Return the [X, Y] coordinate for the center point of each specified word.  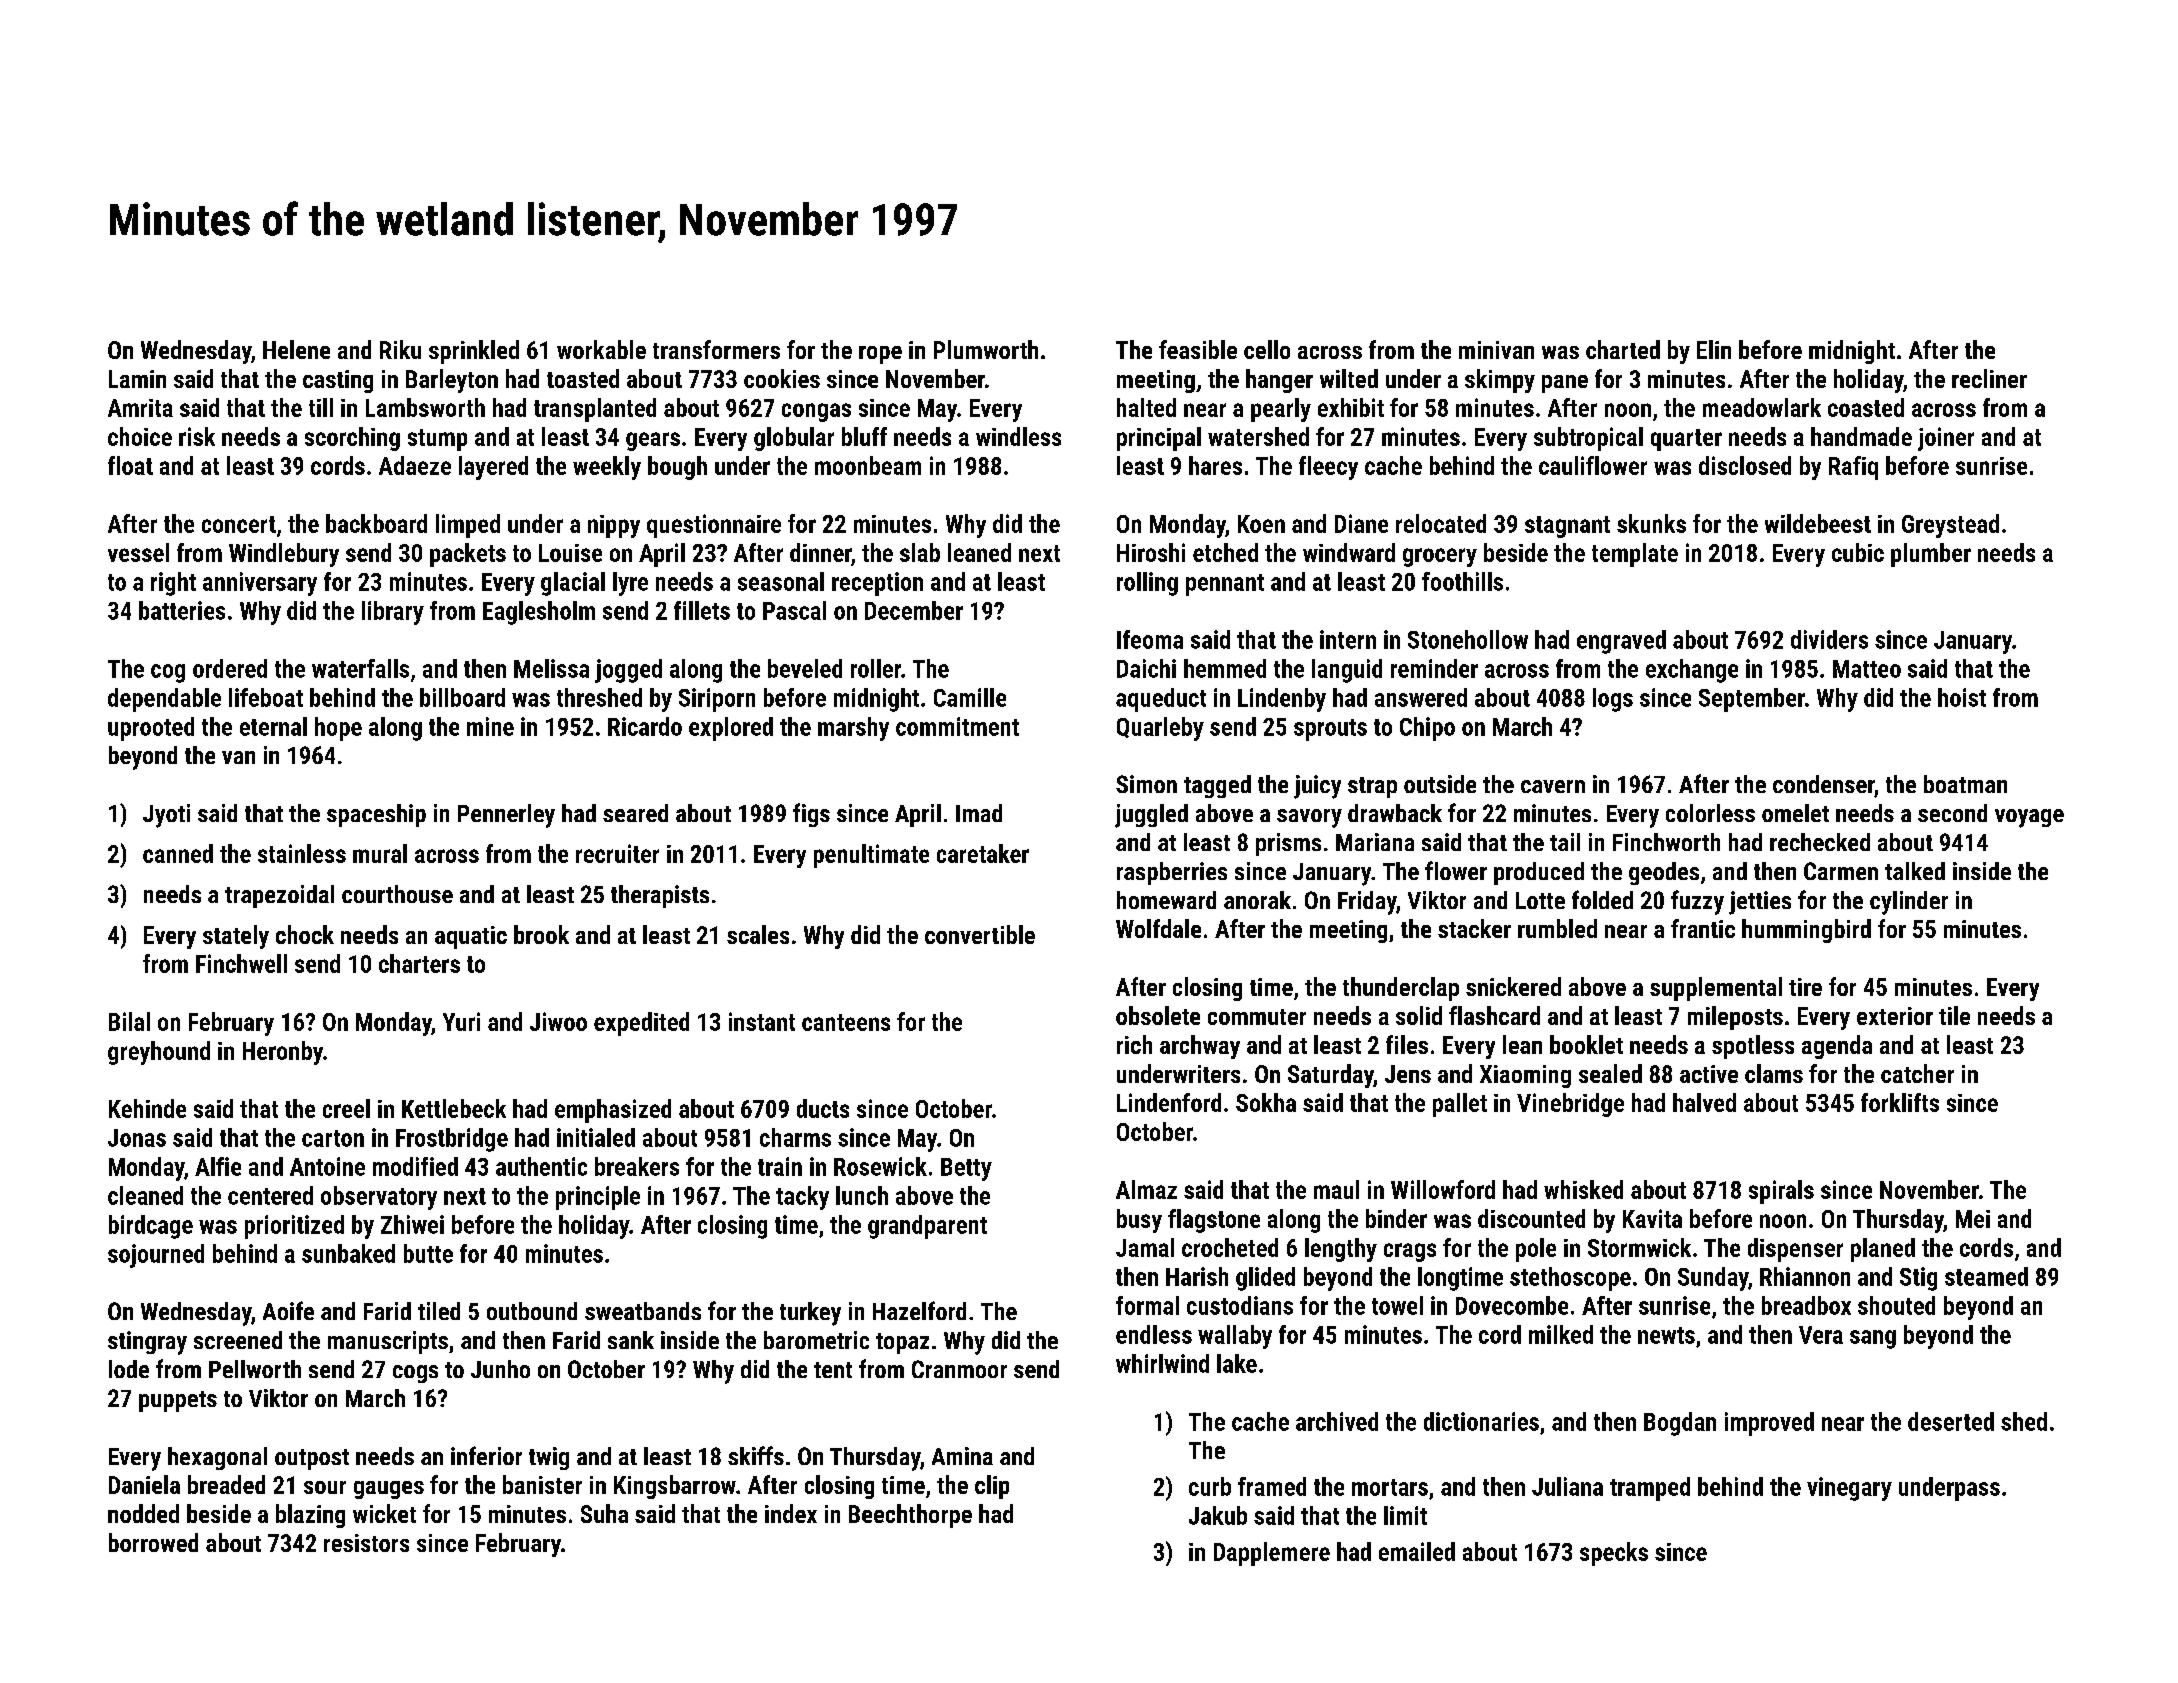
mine [490, 726]
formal [1147, 1305]
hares [1215, 465]
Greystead [1950, 526]
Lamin [137, 379]
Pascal [794, 610]
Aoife [288, 1310]
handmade [1861, 436]
